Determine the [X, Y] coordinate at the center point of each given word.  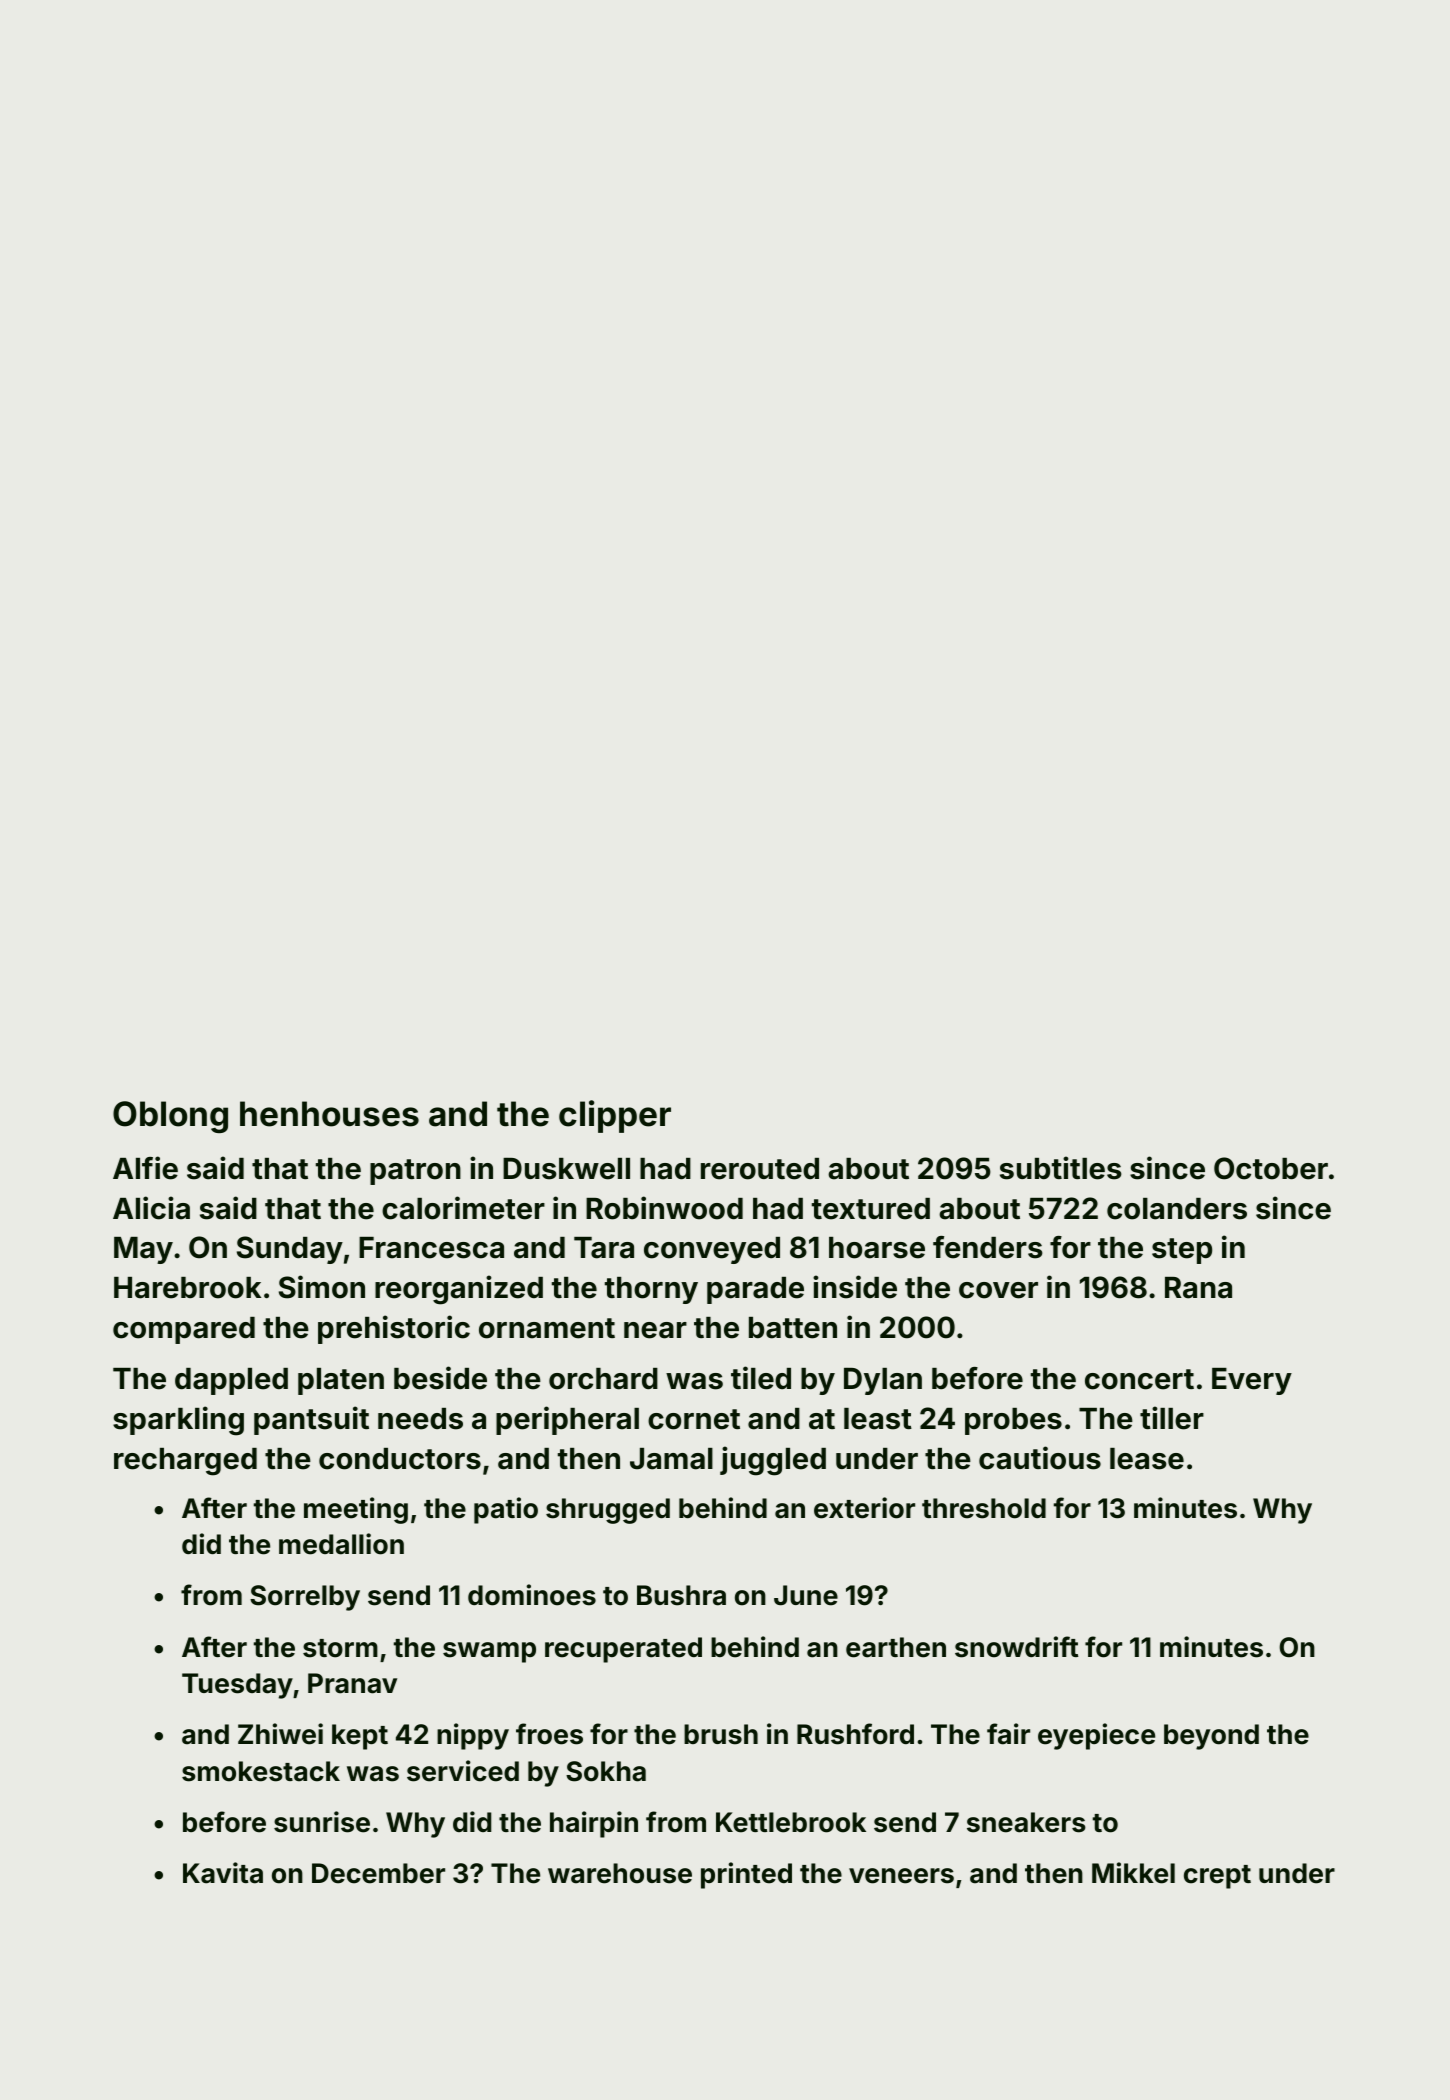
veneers [901, 1876]
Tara [604, 1248]
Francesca [431, 1248]
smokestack [261, 1771]
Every [1252, 1381]
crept [1217, 1877]
